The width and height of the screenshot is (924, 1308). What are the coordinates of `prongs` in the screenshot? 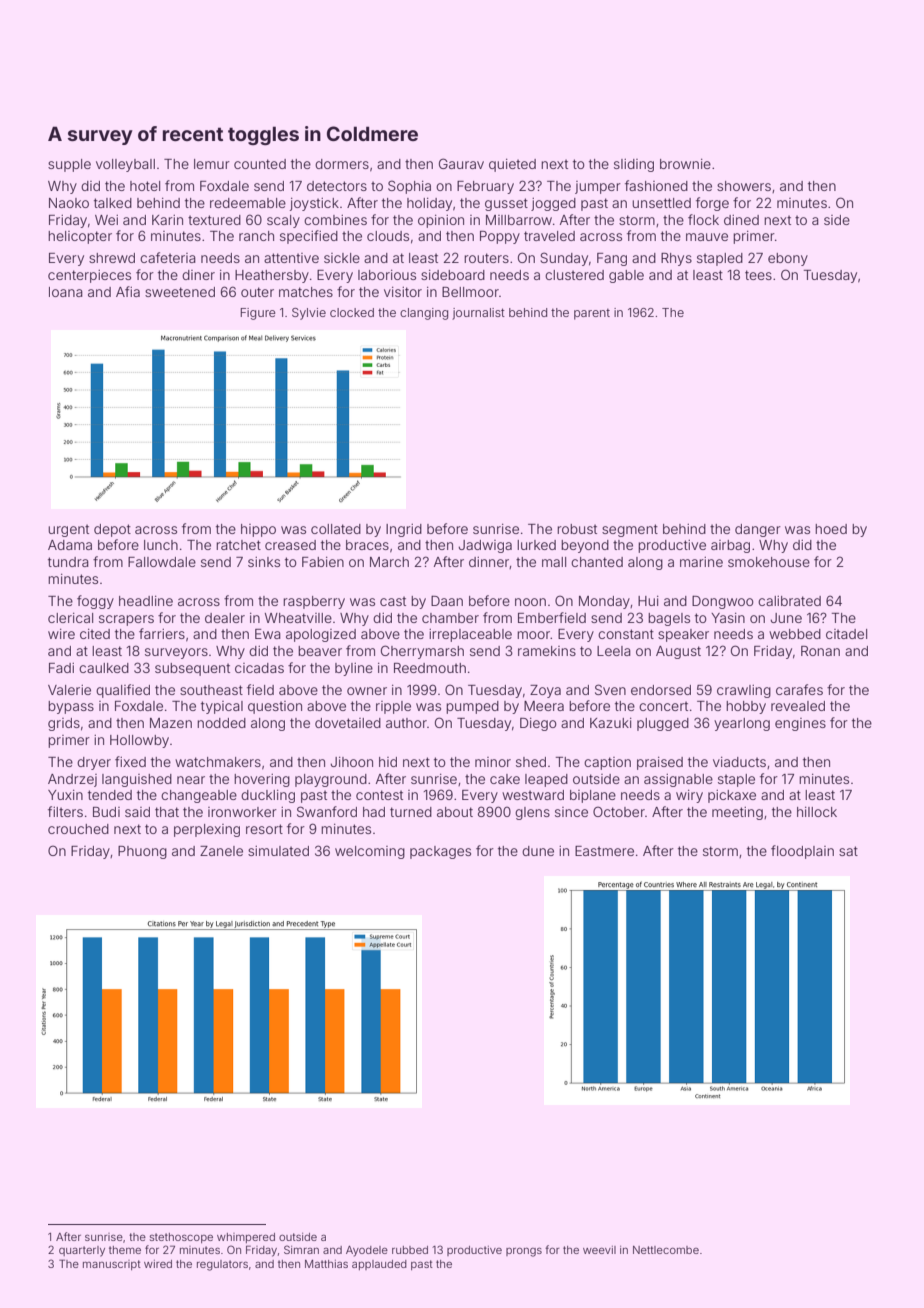 It's located at (524, 1252).
